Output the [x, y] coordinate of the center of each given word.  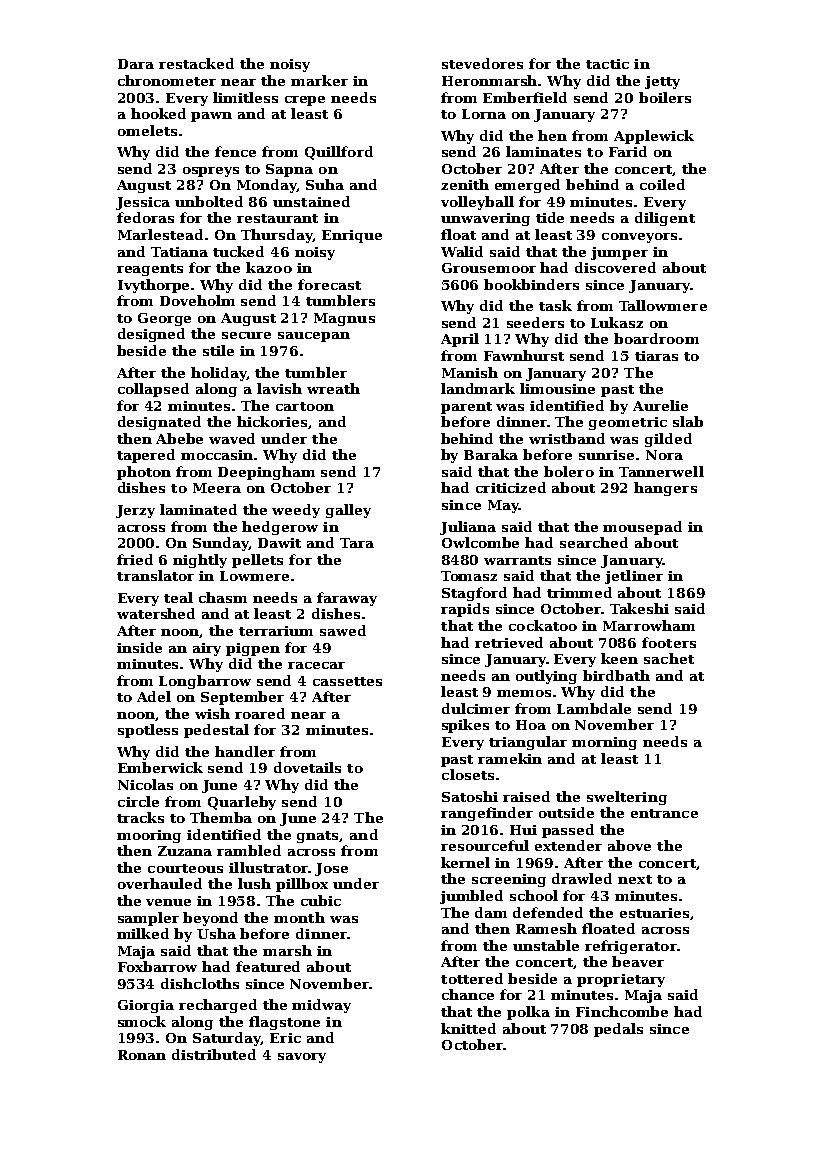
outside [566, 812]
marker [319, 80]
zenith [465, 184]
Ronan [142, 1055]
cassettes [347, 681]
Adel [154, 696]
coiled [662, 184]
